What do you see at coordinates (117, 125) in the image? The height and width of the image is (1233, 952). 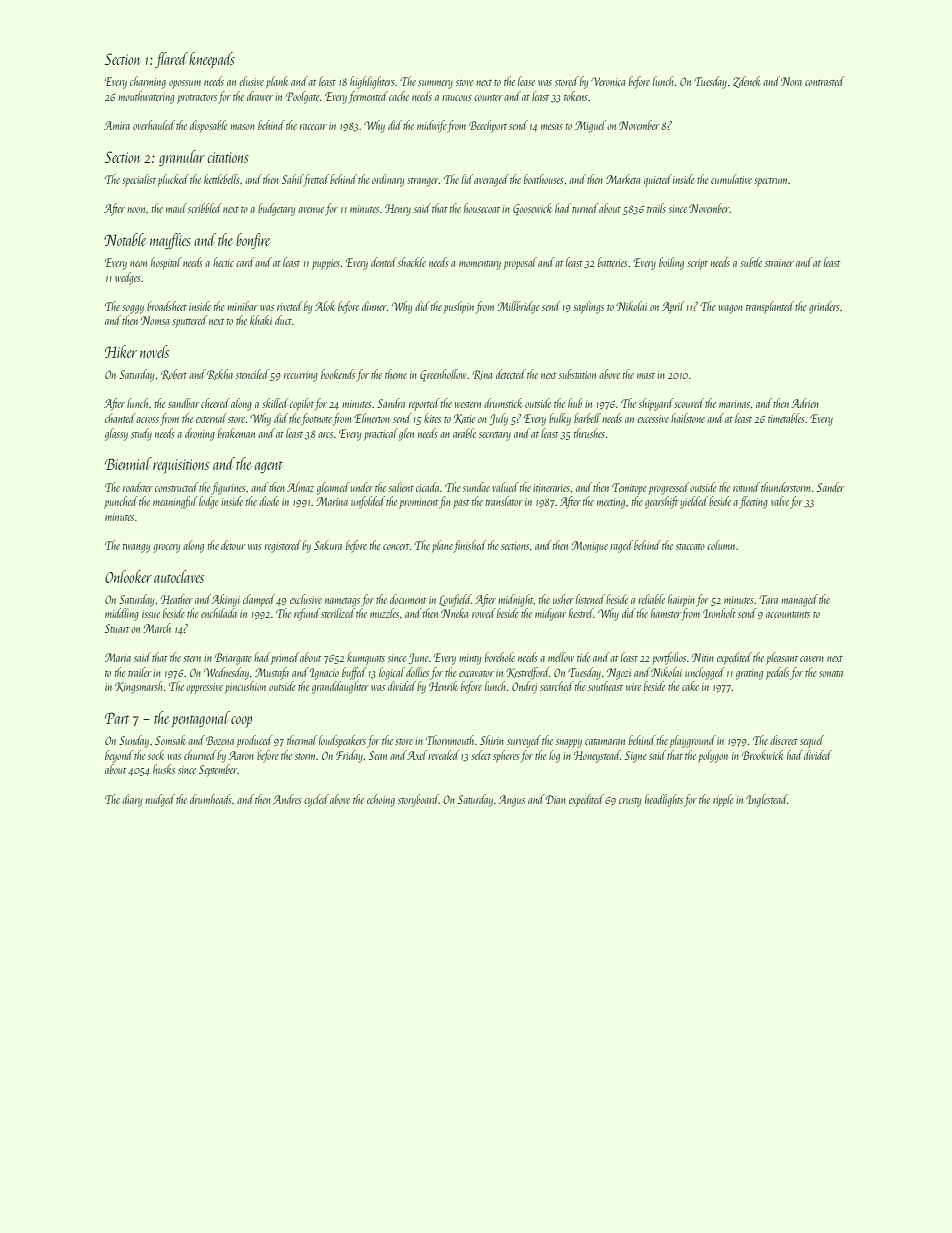 I see `Amira` at bounding box center [117, 125].
